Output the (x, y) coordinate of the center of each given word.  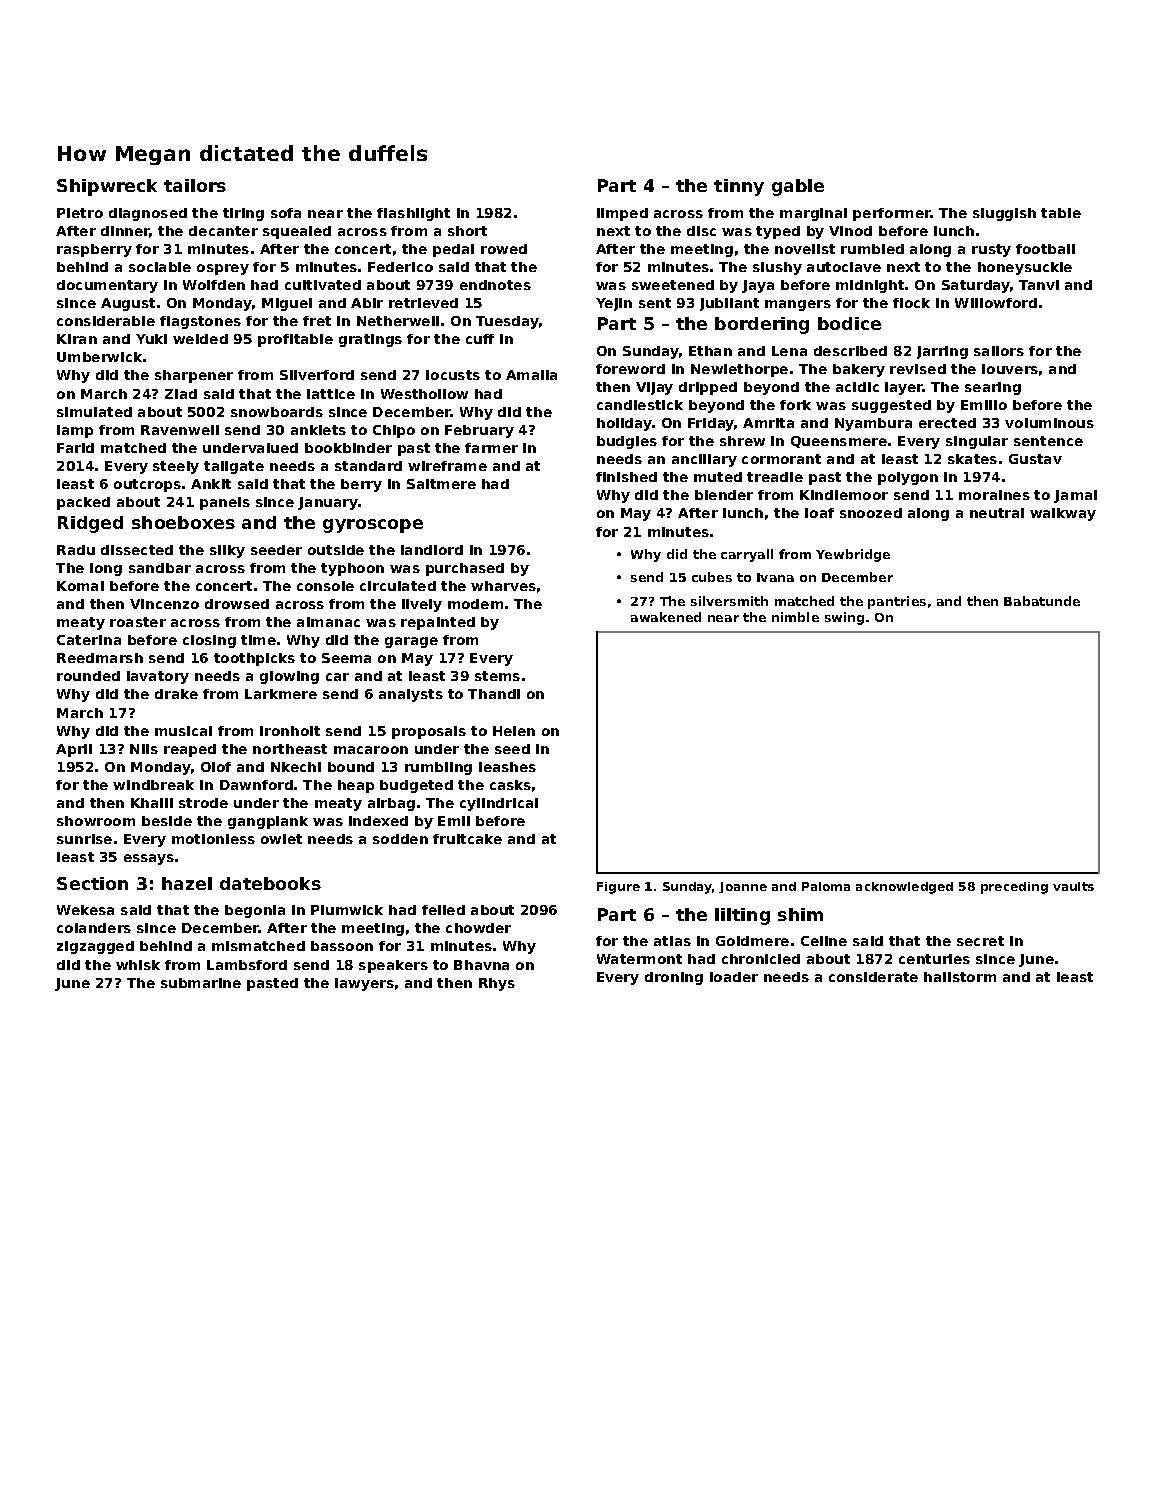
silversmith (729, 601)
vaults (1073, 886)
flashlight (413, 214)
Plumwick (347, 910)
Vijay (654, 388)
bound (351, 767)
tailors (195, 185)
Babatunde (1042, 601)
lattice (331, 394)
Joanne (743, 887)
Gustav (1035, 459)
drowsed (237, 604)
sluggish (1004, 214)
